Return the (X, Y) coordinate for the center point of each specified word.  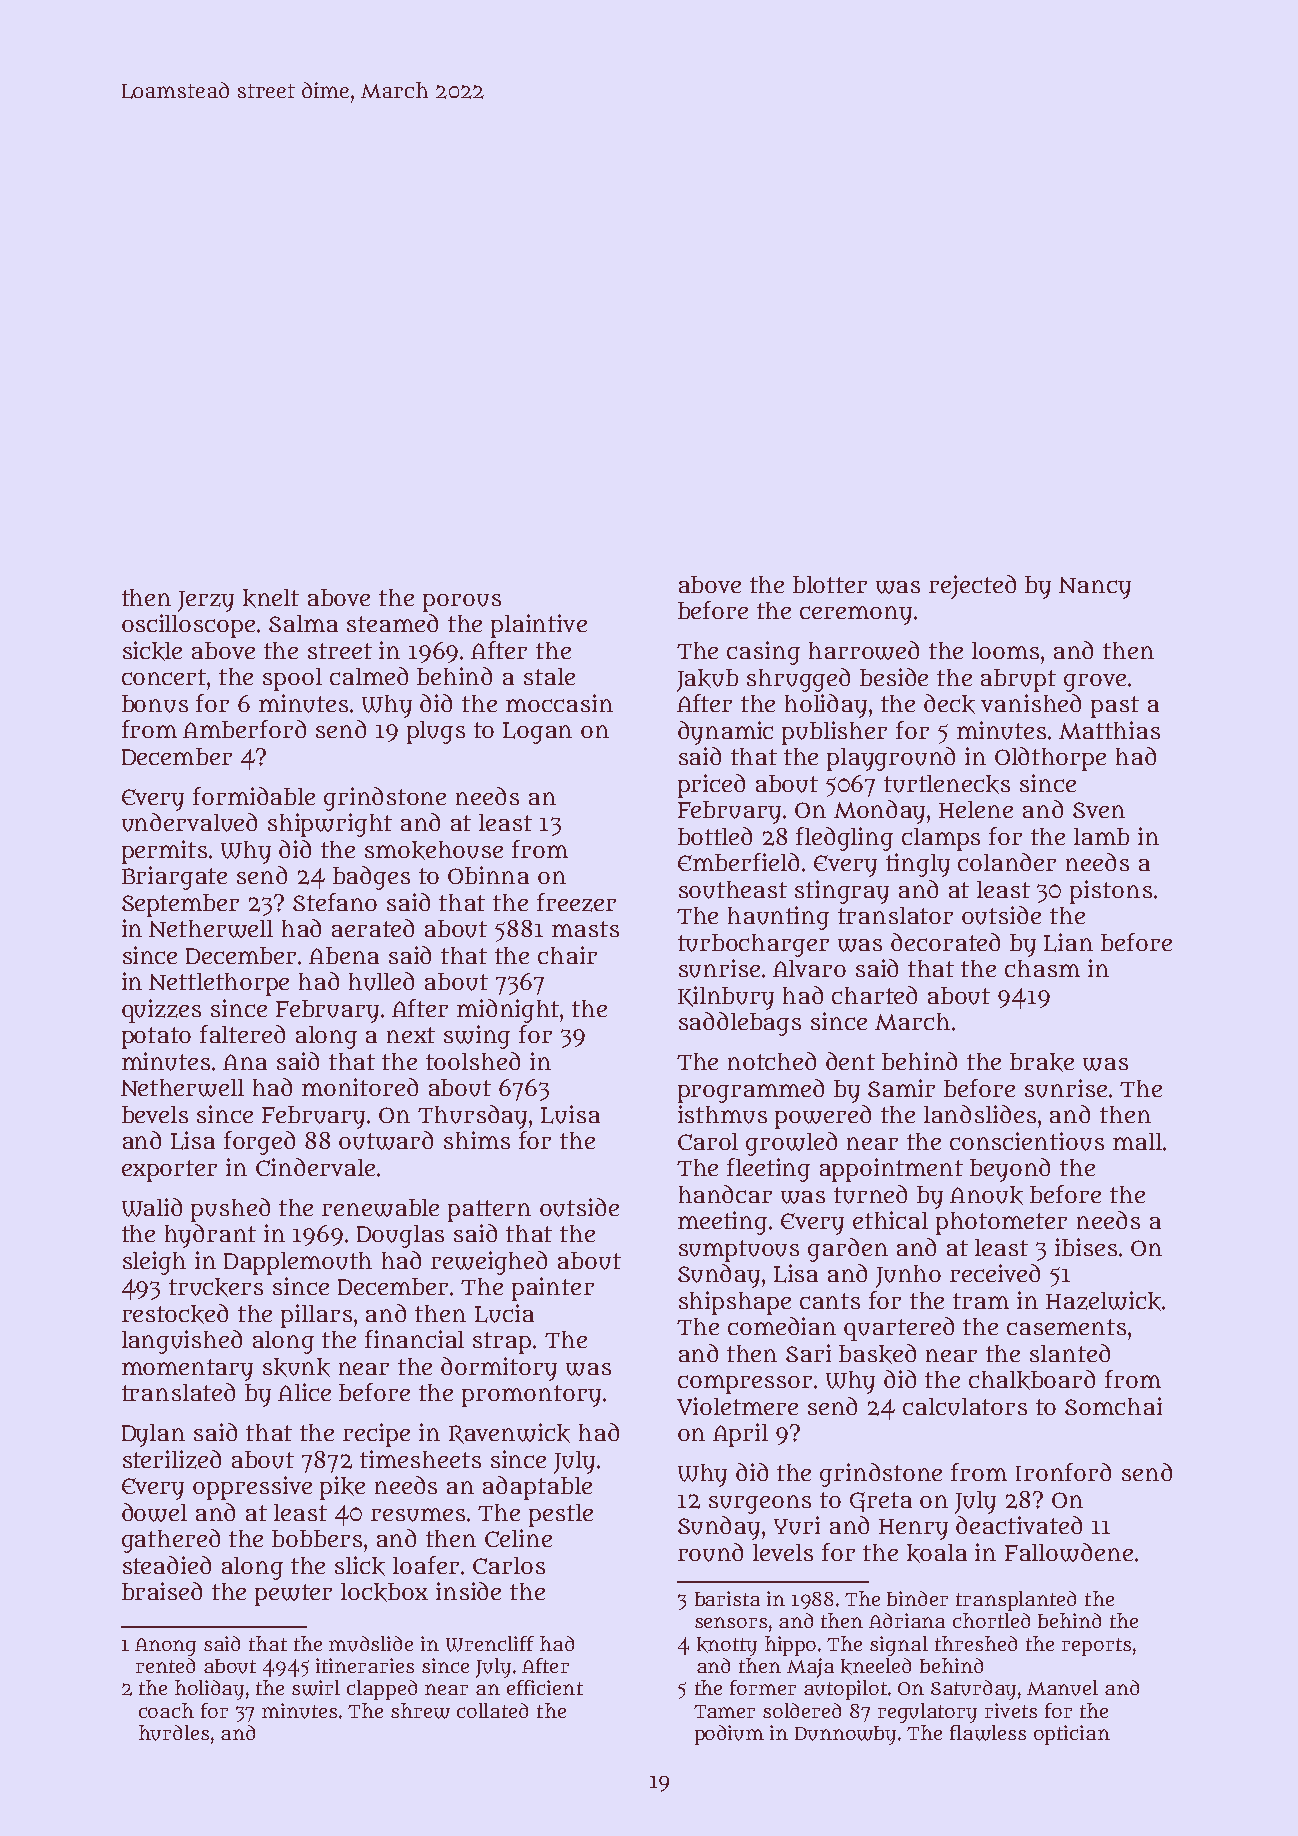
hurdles (174, 1733)
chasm (1042, 968)
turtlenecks (947, 784)
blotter (830, 584)
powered (823, 1117)
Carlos (509, 1565)
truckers (216, 1287)
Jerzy (206, 601)
